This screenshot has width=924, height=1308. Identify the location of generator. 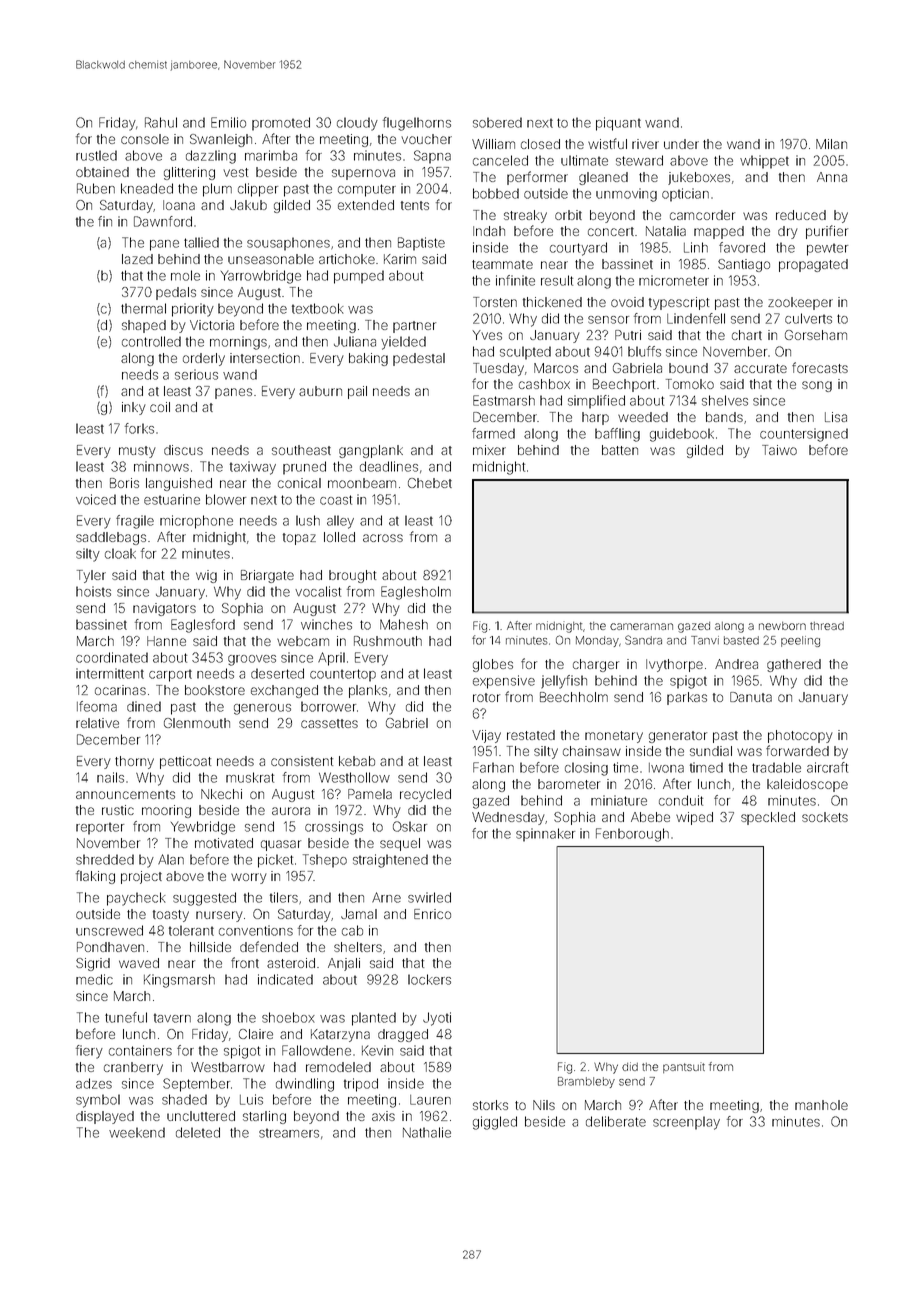
(678, 737).
